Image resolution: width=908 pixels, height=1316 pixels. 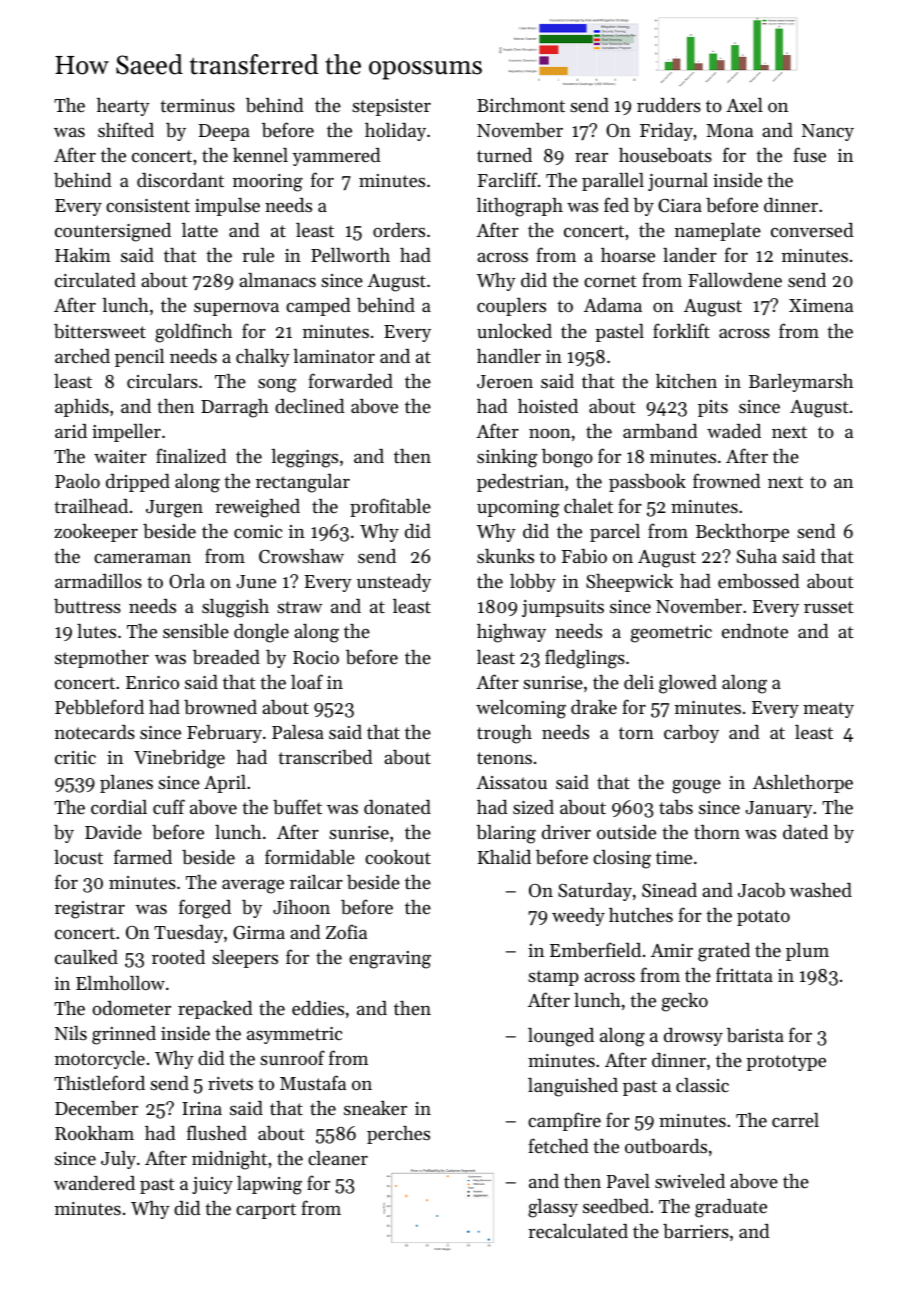 What do you see at coordinates (217, 1132) in the screenshot?
I see `flushed` at bounding box center [217, 1132].
